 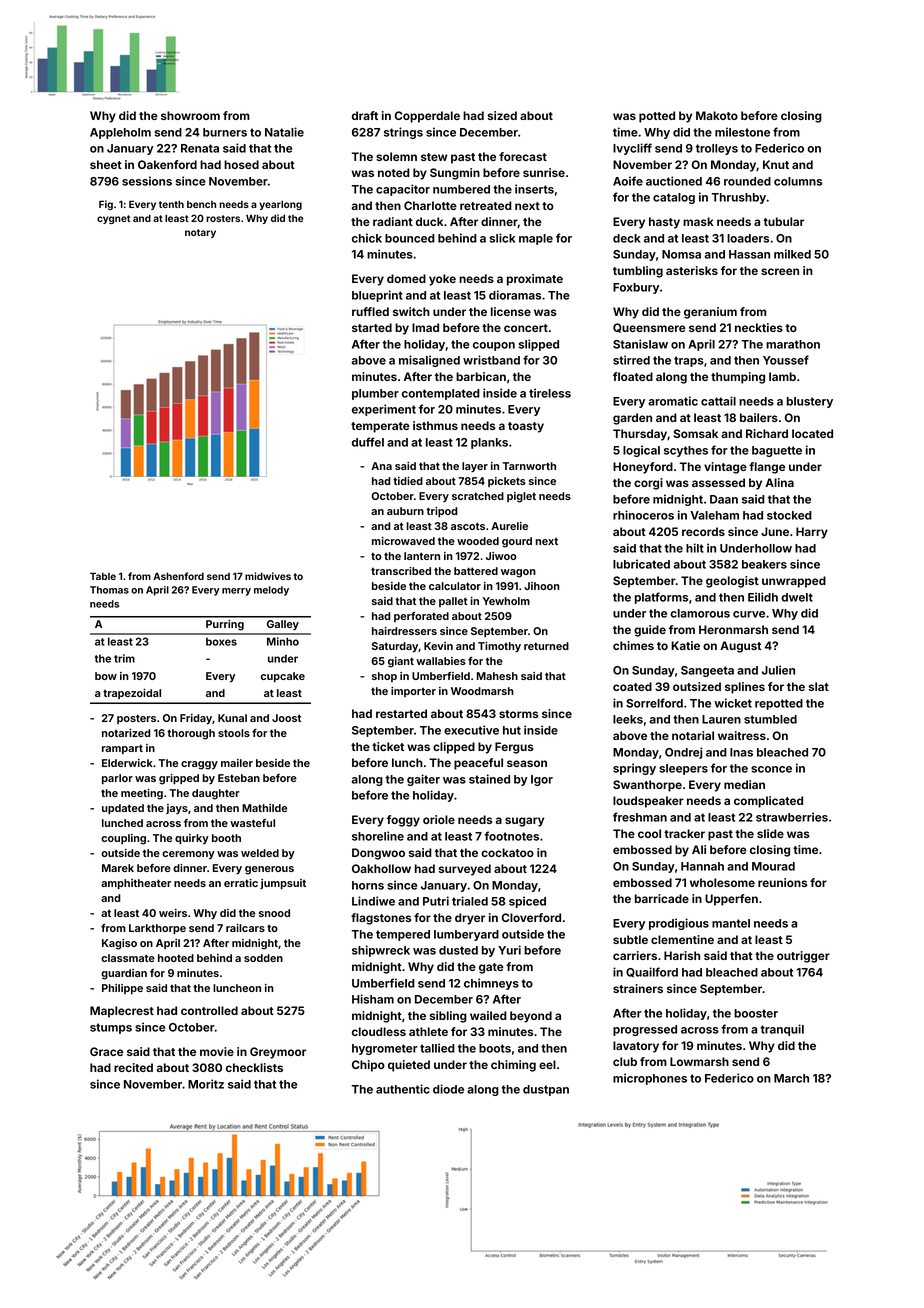 What do you see at coordinates (650, 1079) in the image?
I see `microphones` at bounding box center [650, 1079].
